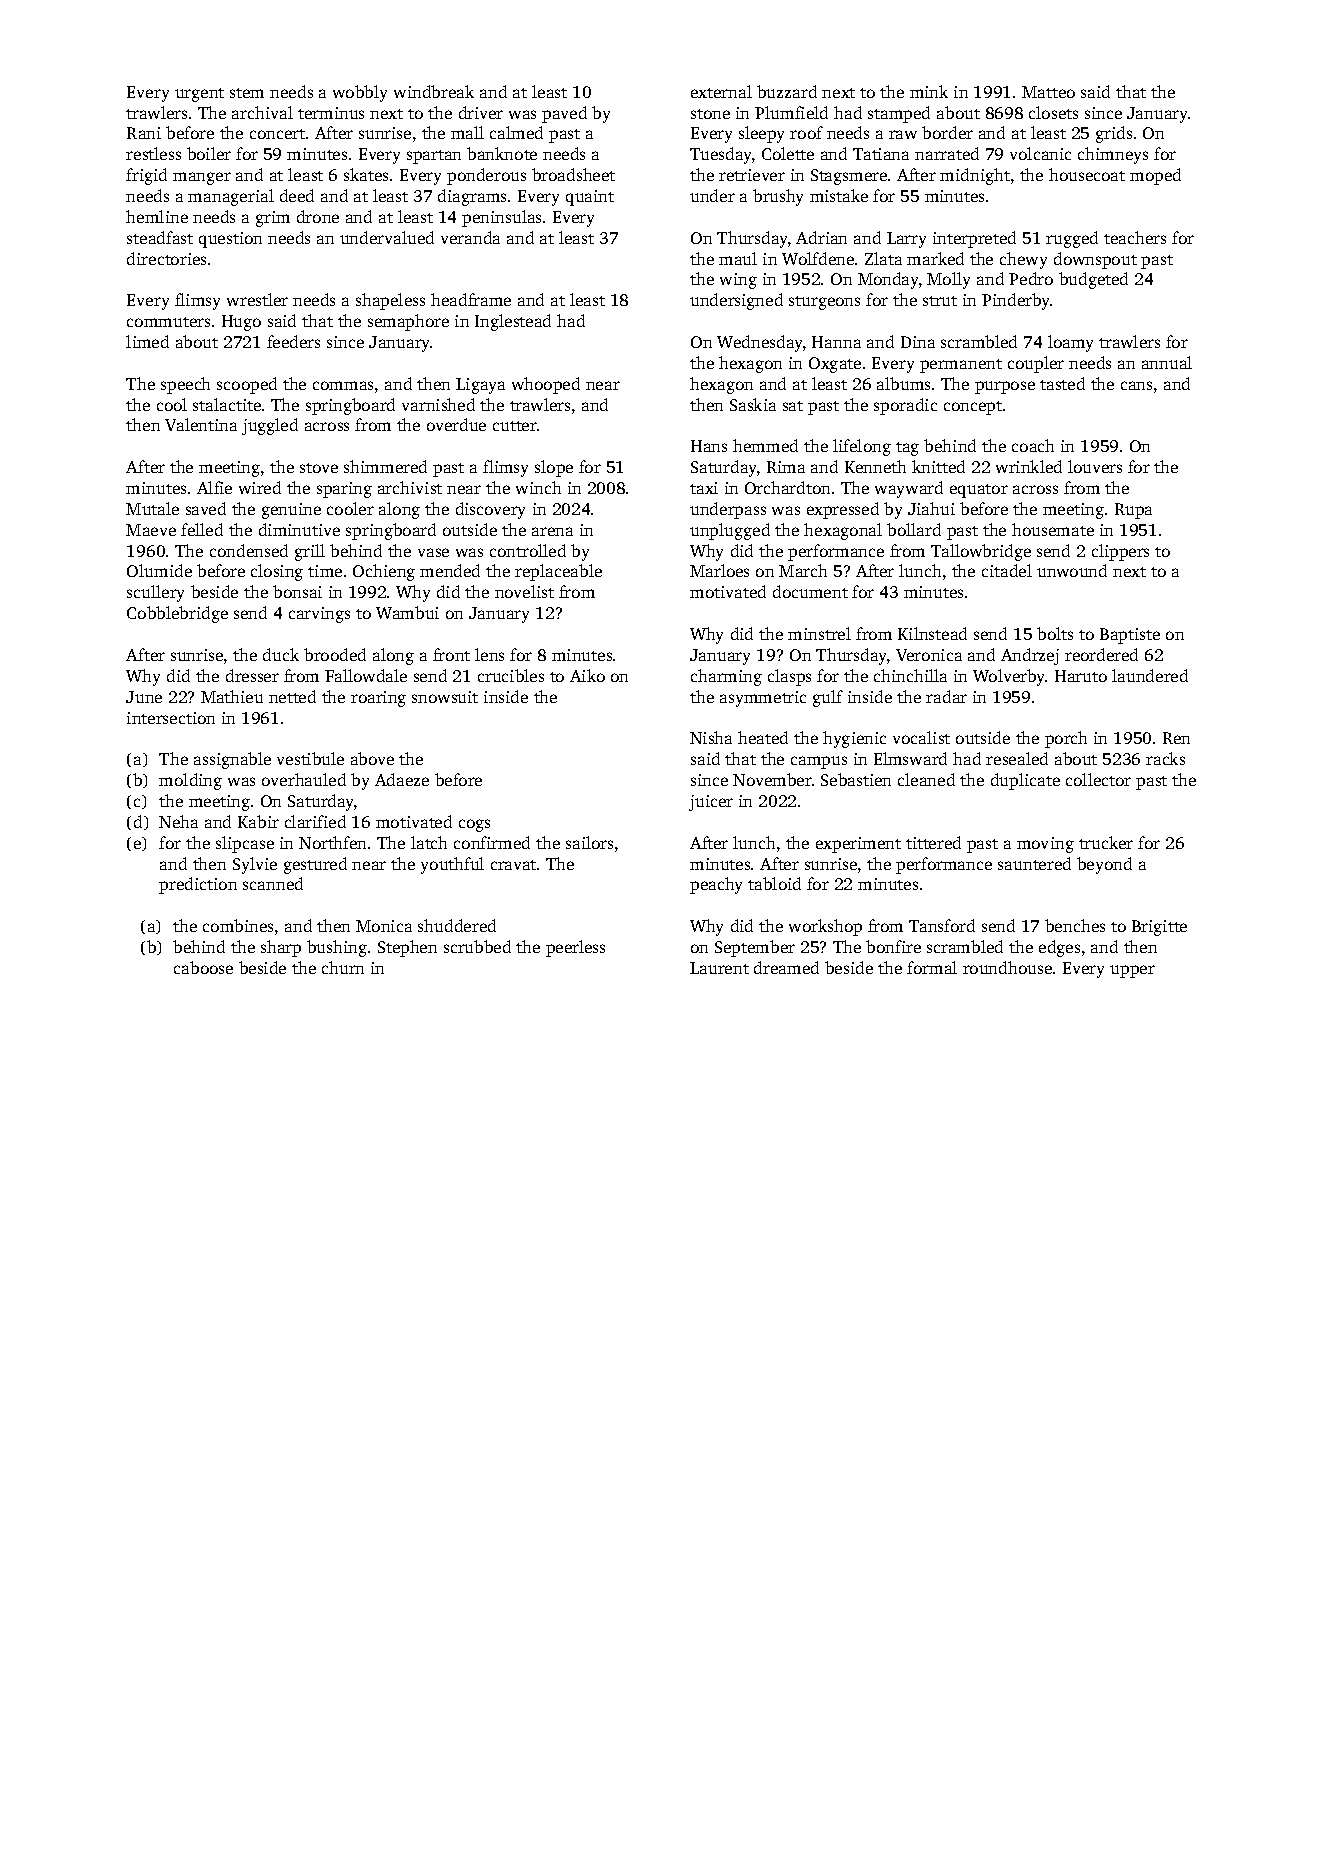 This page has height=1873, width=1324. Describe the element at coordinates (933, 842) in the page. I see `tittered` at that location.
